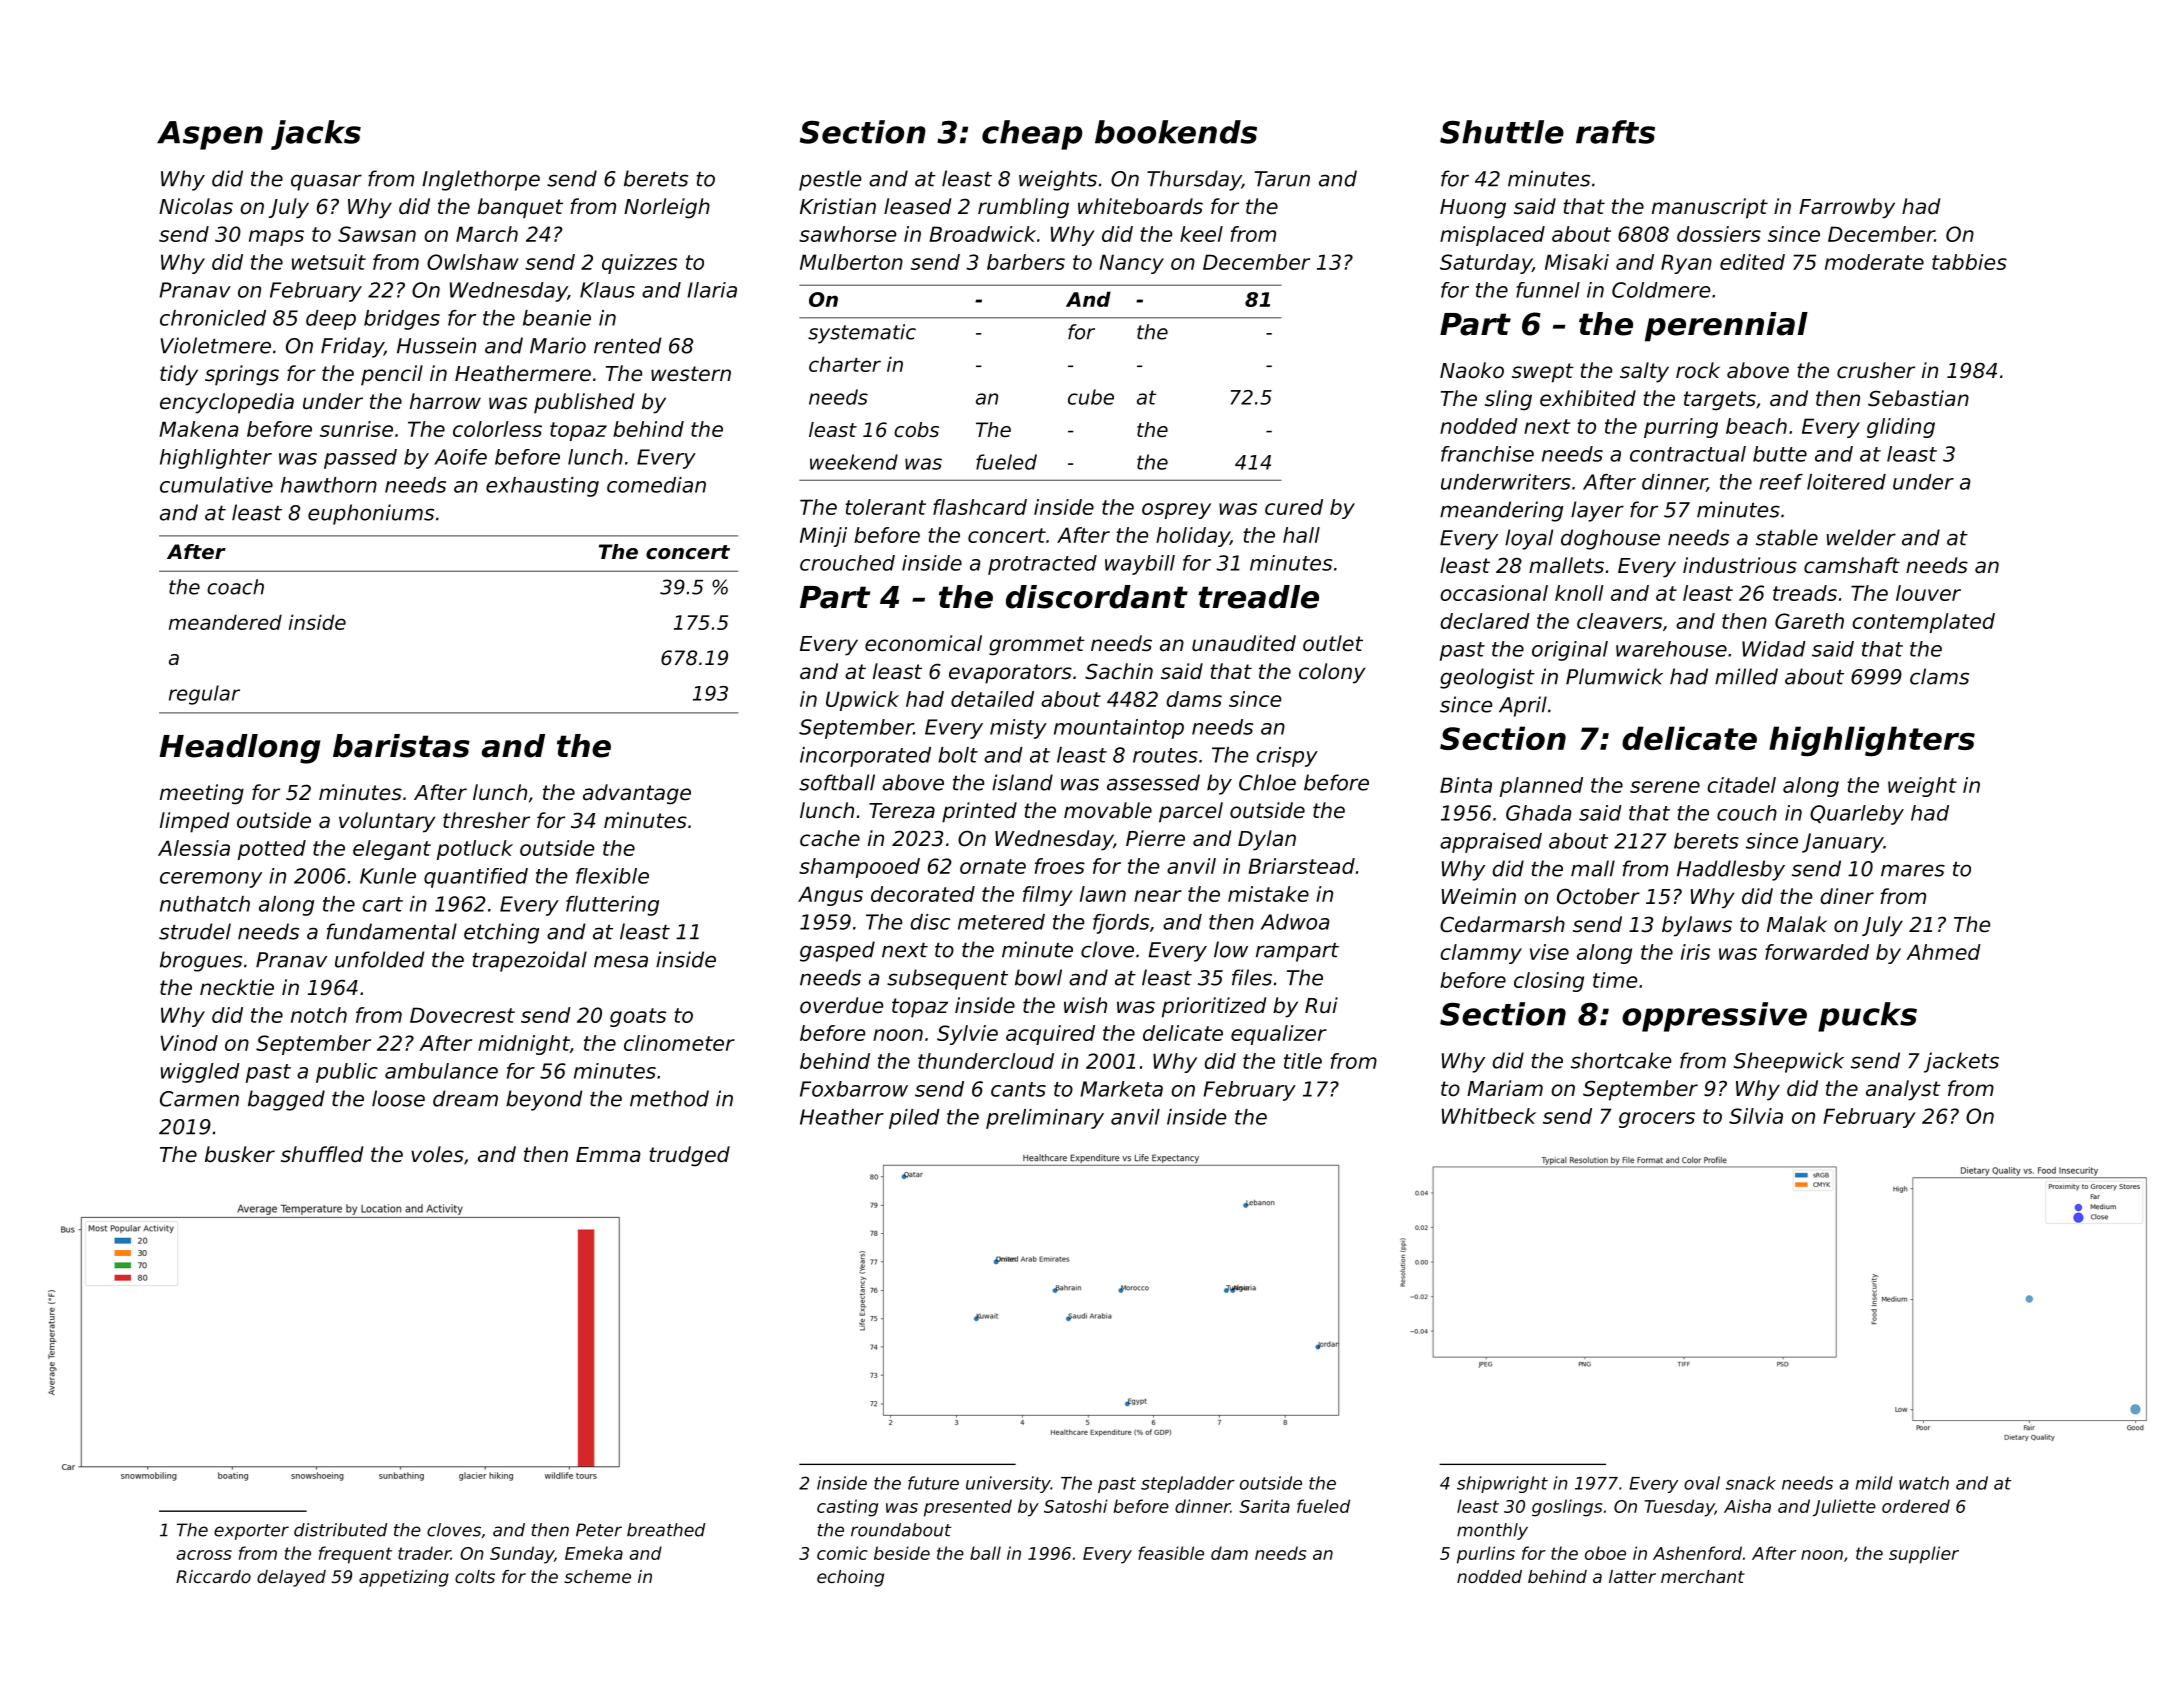 This document has width=2178, height=1683. Describe the element at coordinates (240, 1154) in the document. I see `busker` at that location.
